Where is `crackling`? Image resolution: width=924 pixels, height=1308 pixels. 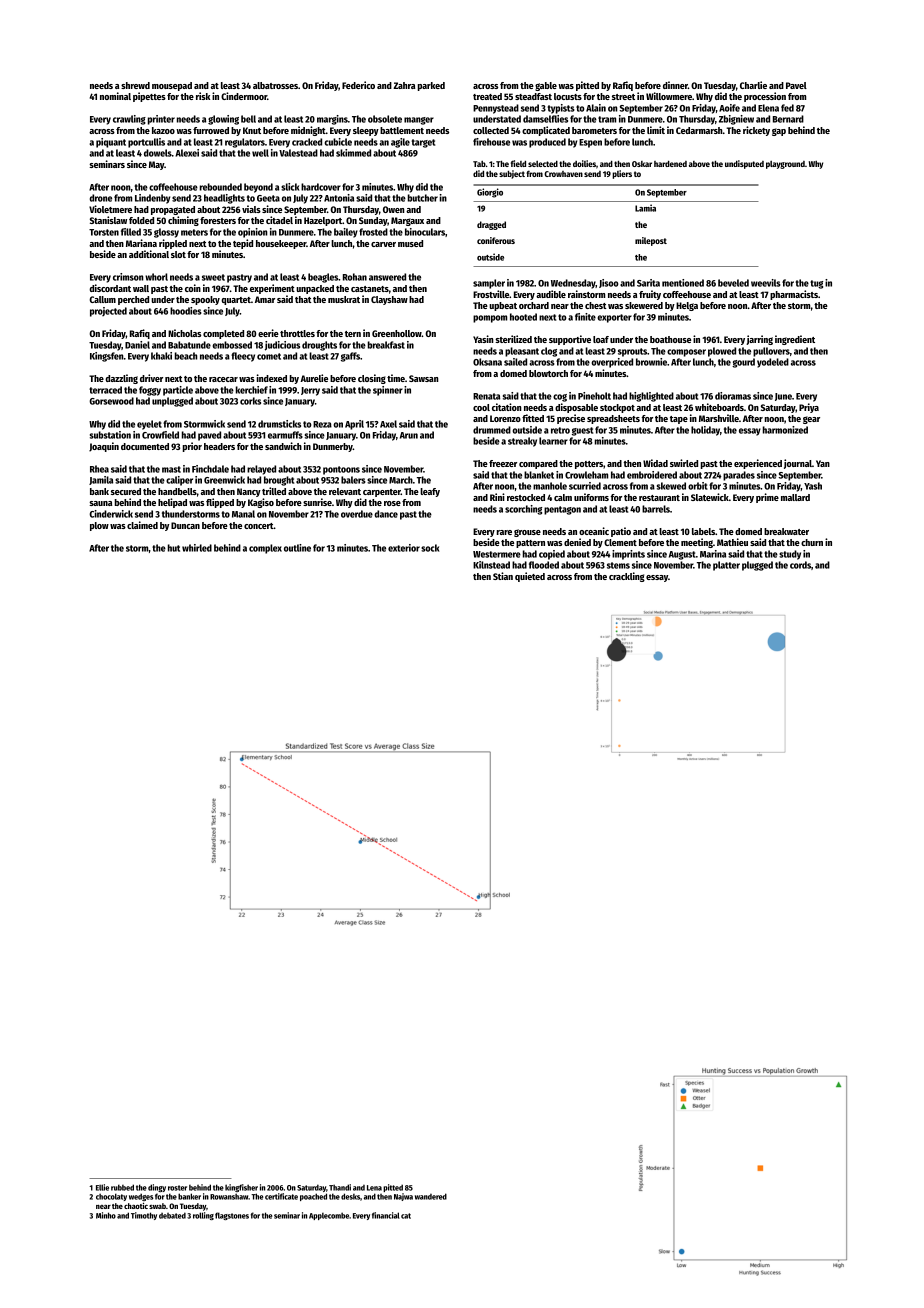 crackling is located at coordinates (627, 577).
